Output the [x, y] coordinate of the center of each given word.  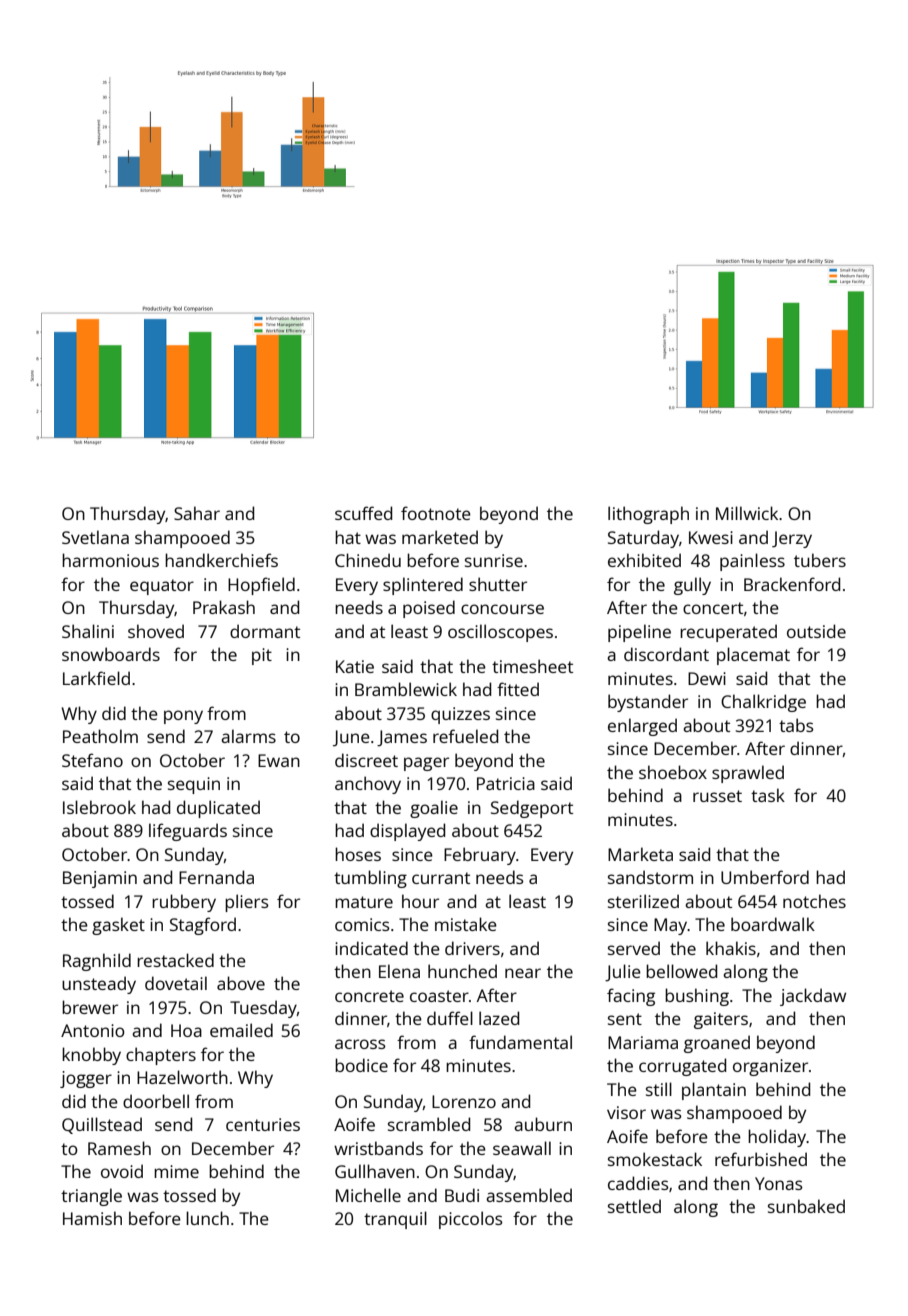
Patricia [506, 783]
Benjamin [100, 879]
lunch [207, 1218]
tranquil [395, 1220]
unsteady [99, 985]
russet [717, 796]
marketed [440, 537]
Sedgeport [532, 809]
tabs [796, 725]
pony [183, 717]
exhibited [644, 560]
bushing [697, 997]
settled [634, 1206]
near [523, 973]
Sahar [197, 513]
